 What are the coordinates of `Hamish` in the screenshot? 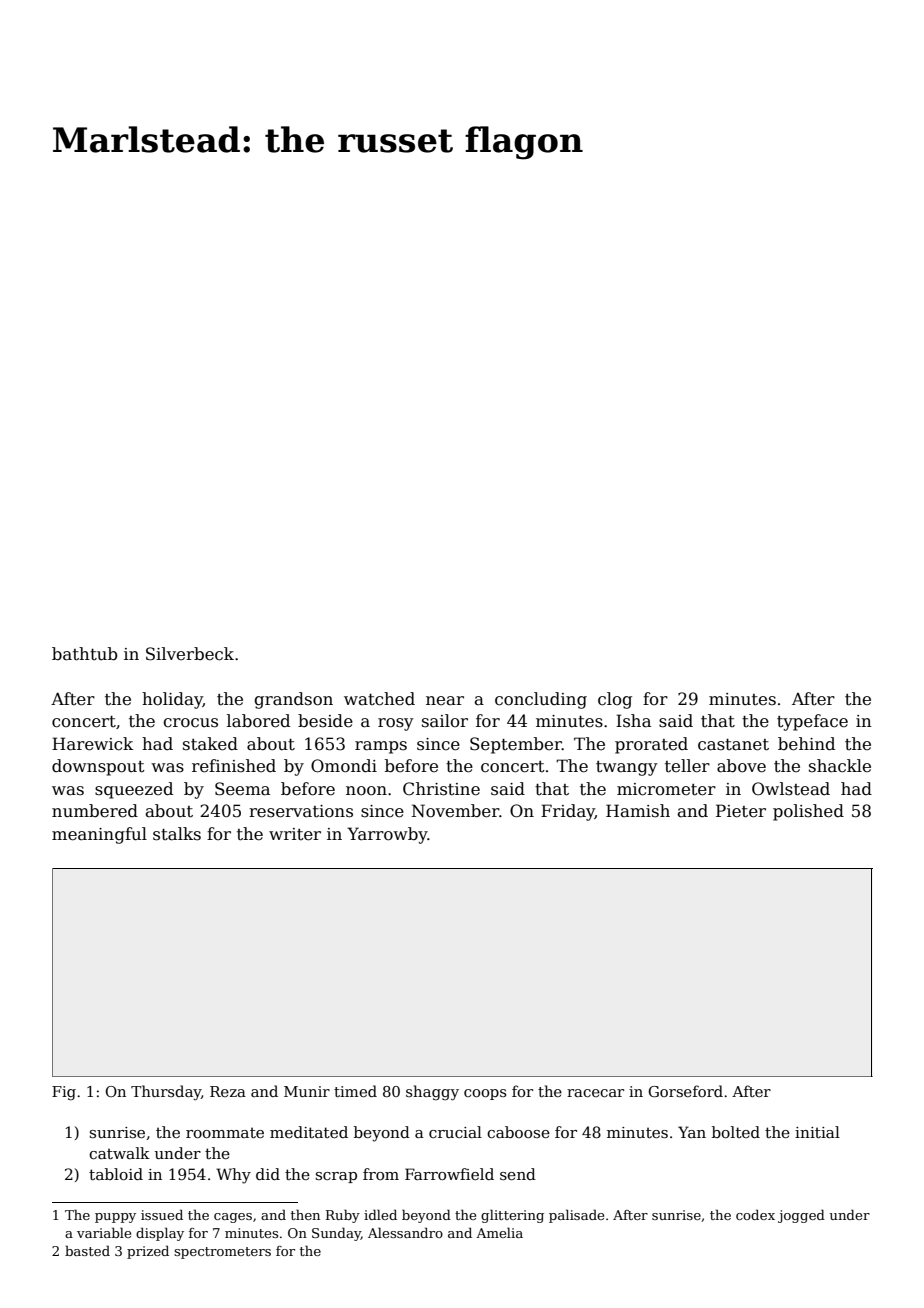 It's located at (638, 811).
